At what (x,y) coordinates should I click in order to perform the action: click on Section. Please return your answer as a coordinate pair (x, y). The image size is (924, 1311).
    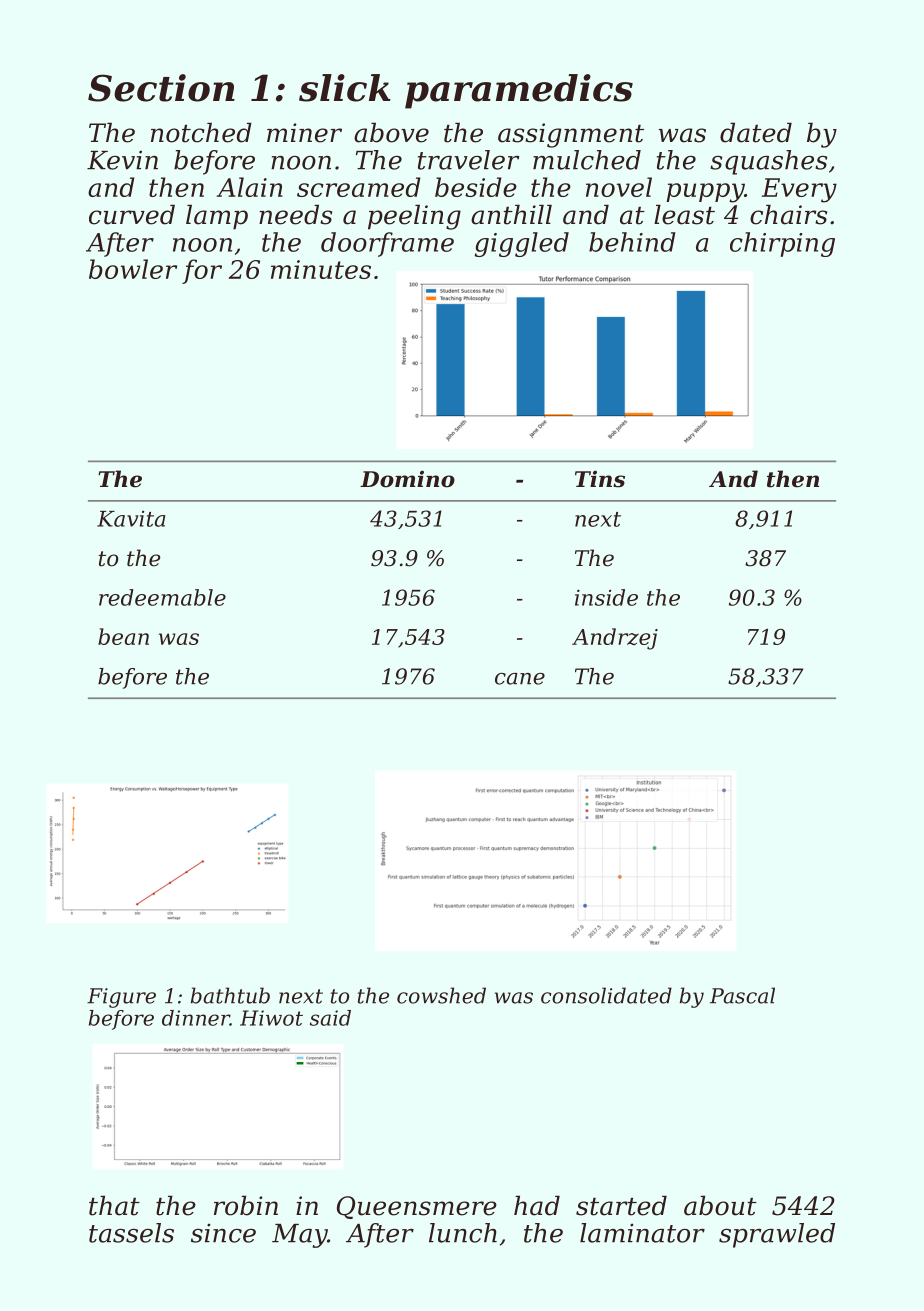
    Looking at the image, I should click on (161, 88).
